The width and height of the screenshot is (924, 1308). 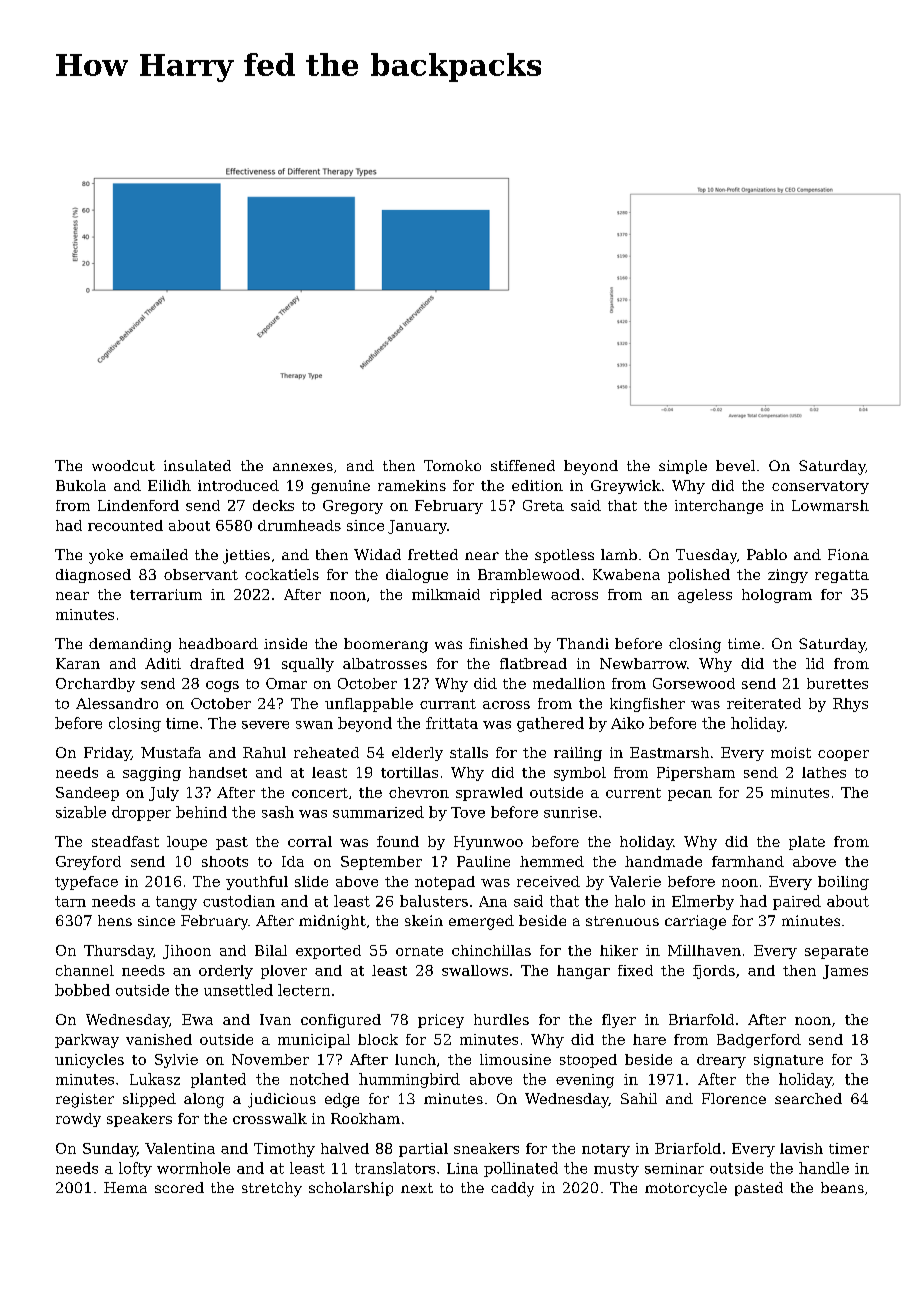 What do you see at coordinates (635, 970) in the screenshot?
I see `fixed` at bounding box center [635, 970].
